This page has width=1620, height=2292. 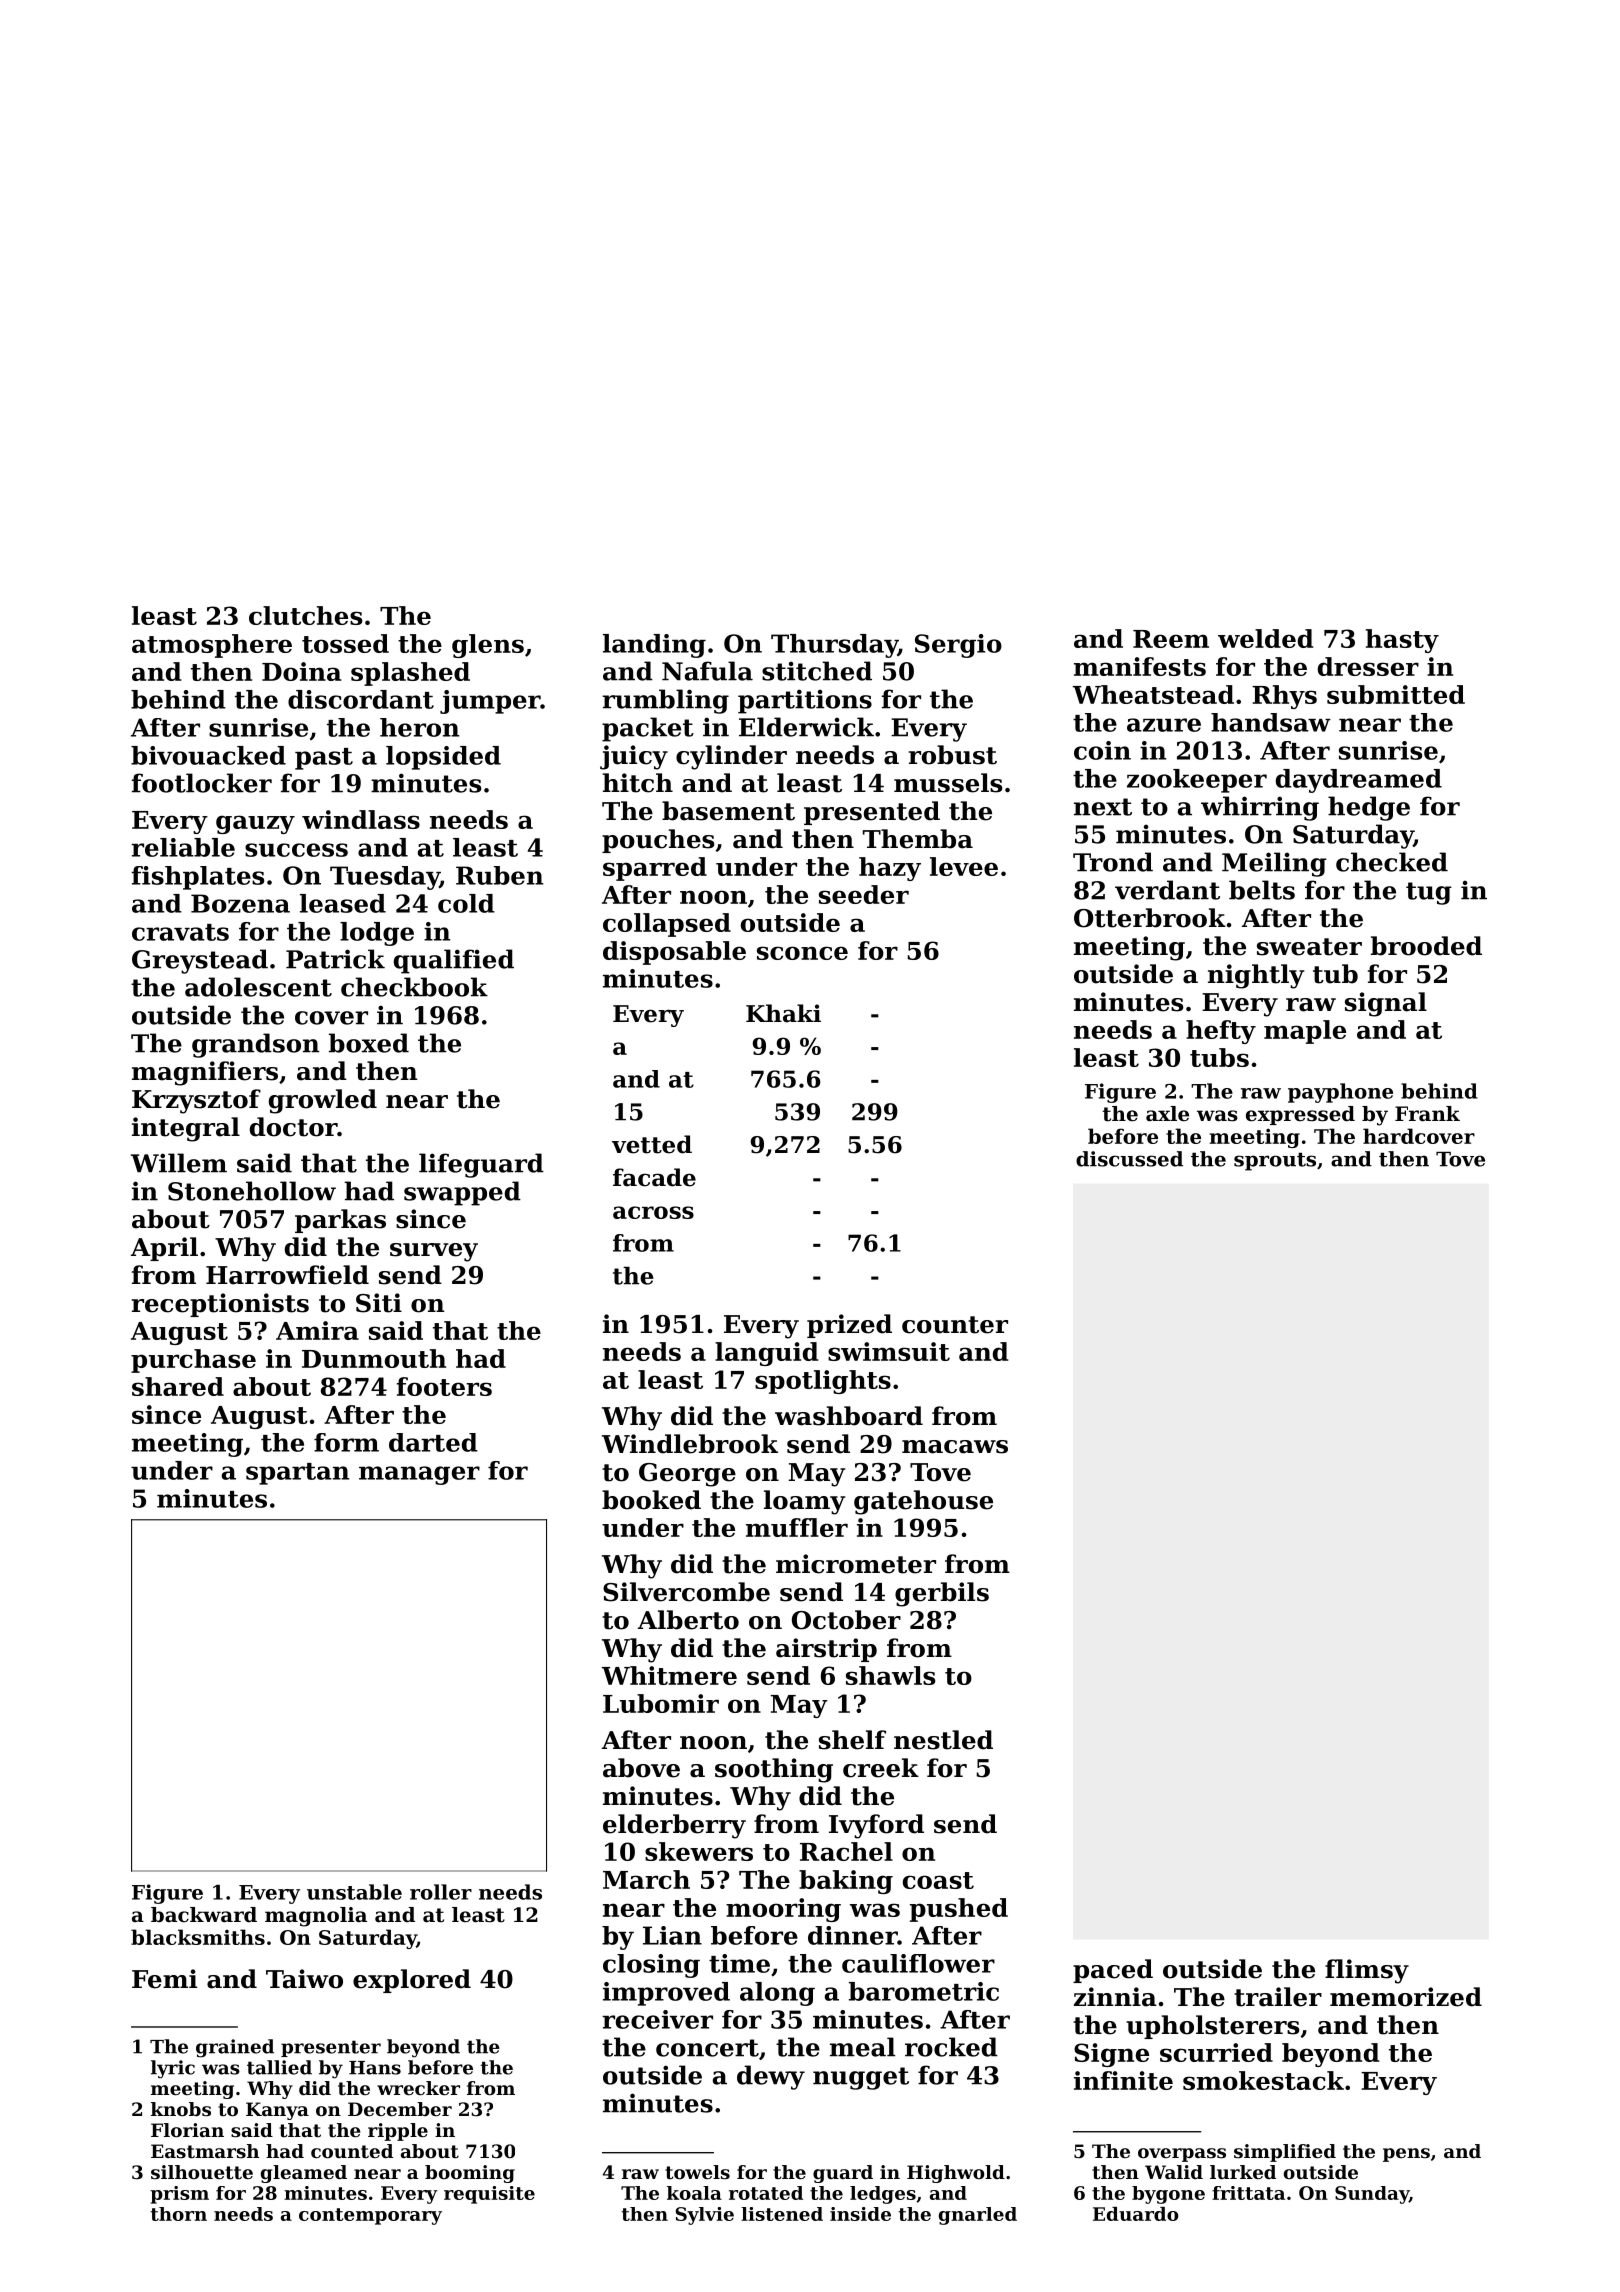 I want to click on clutches, so click(x=305, y=615).
